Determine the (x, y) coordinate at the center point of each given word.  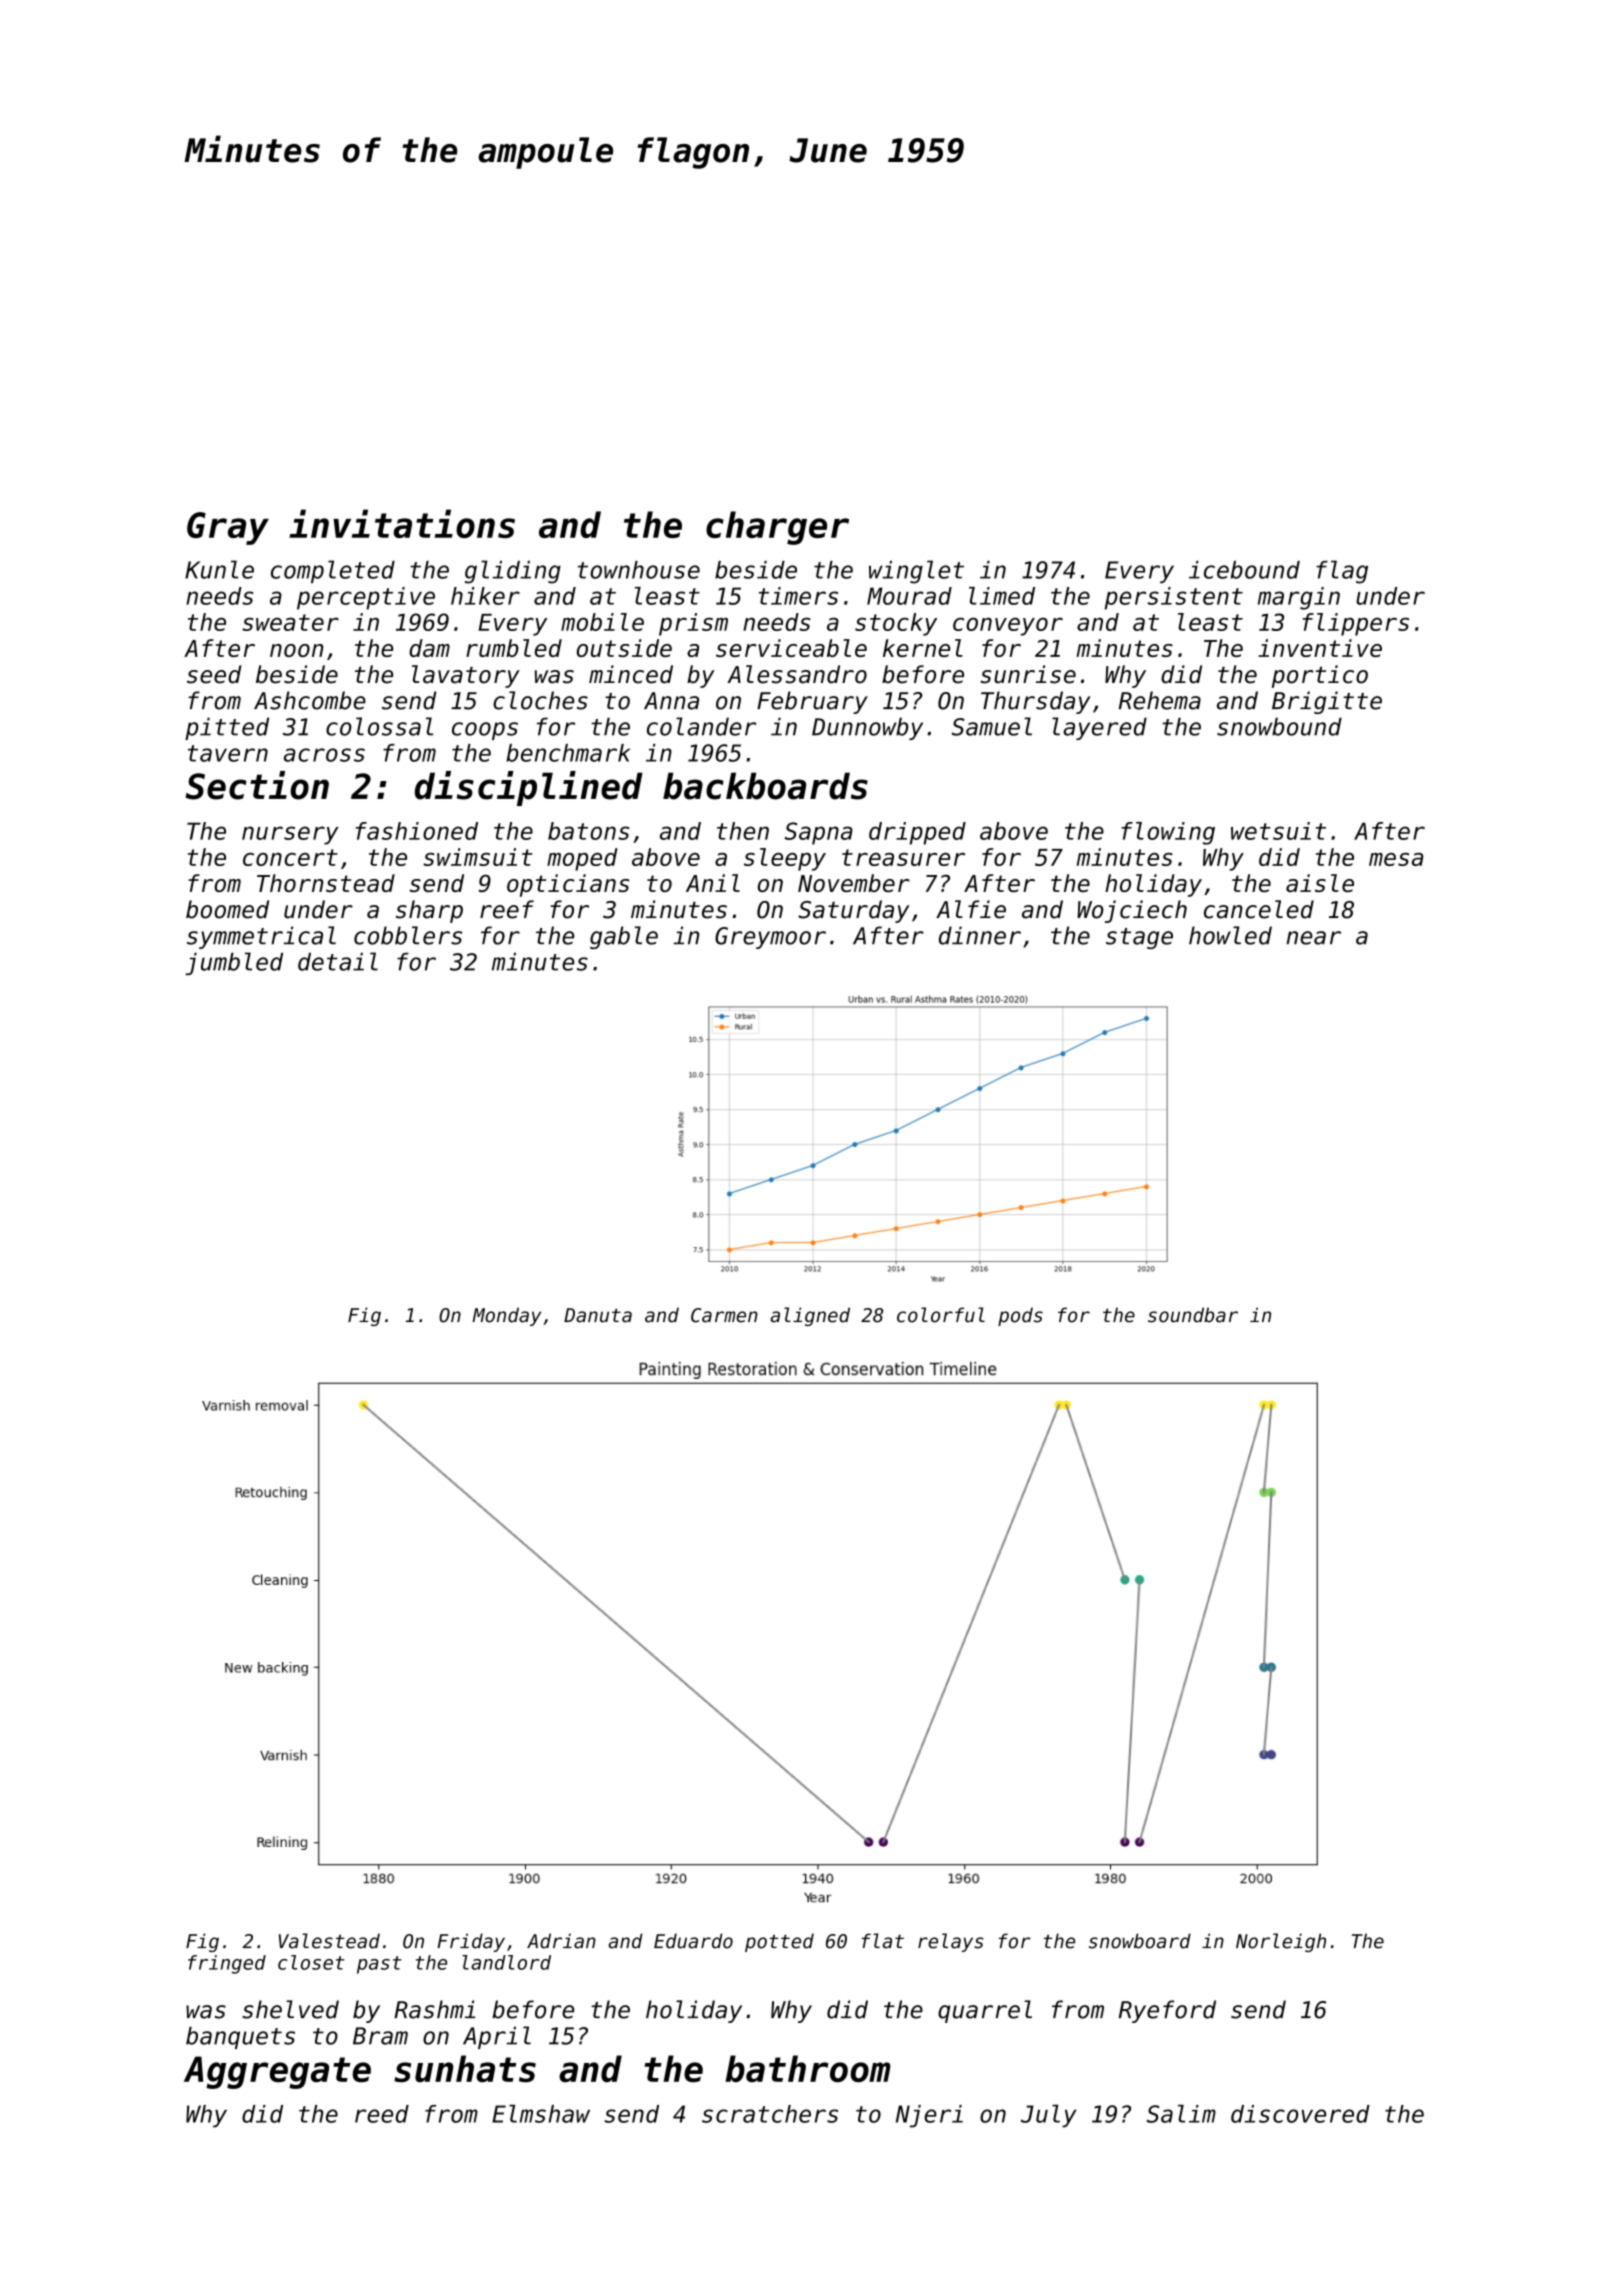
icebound (1244, 570)
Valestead (329, 1941)
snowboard (1140, 1941)
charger (777, 528)
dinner (980, 935)
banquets (240, 2037)
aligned (810, 1316)
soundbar (1193, 1315)
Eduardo (693, 1941)
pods (1020, 1316)
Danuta (598, 1315)
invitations (402, 523)
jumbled (234, 963)
